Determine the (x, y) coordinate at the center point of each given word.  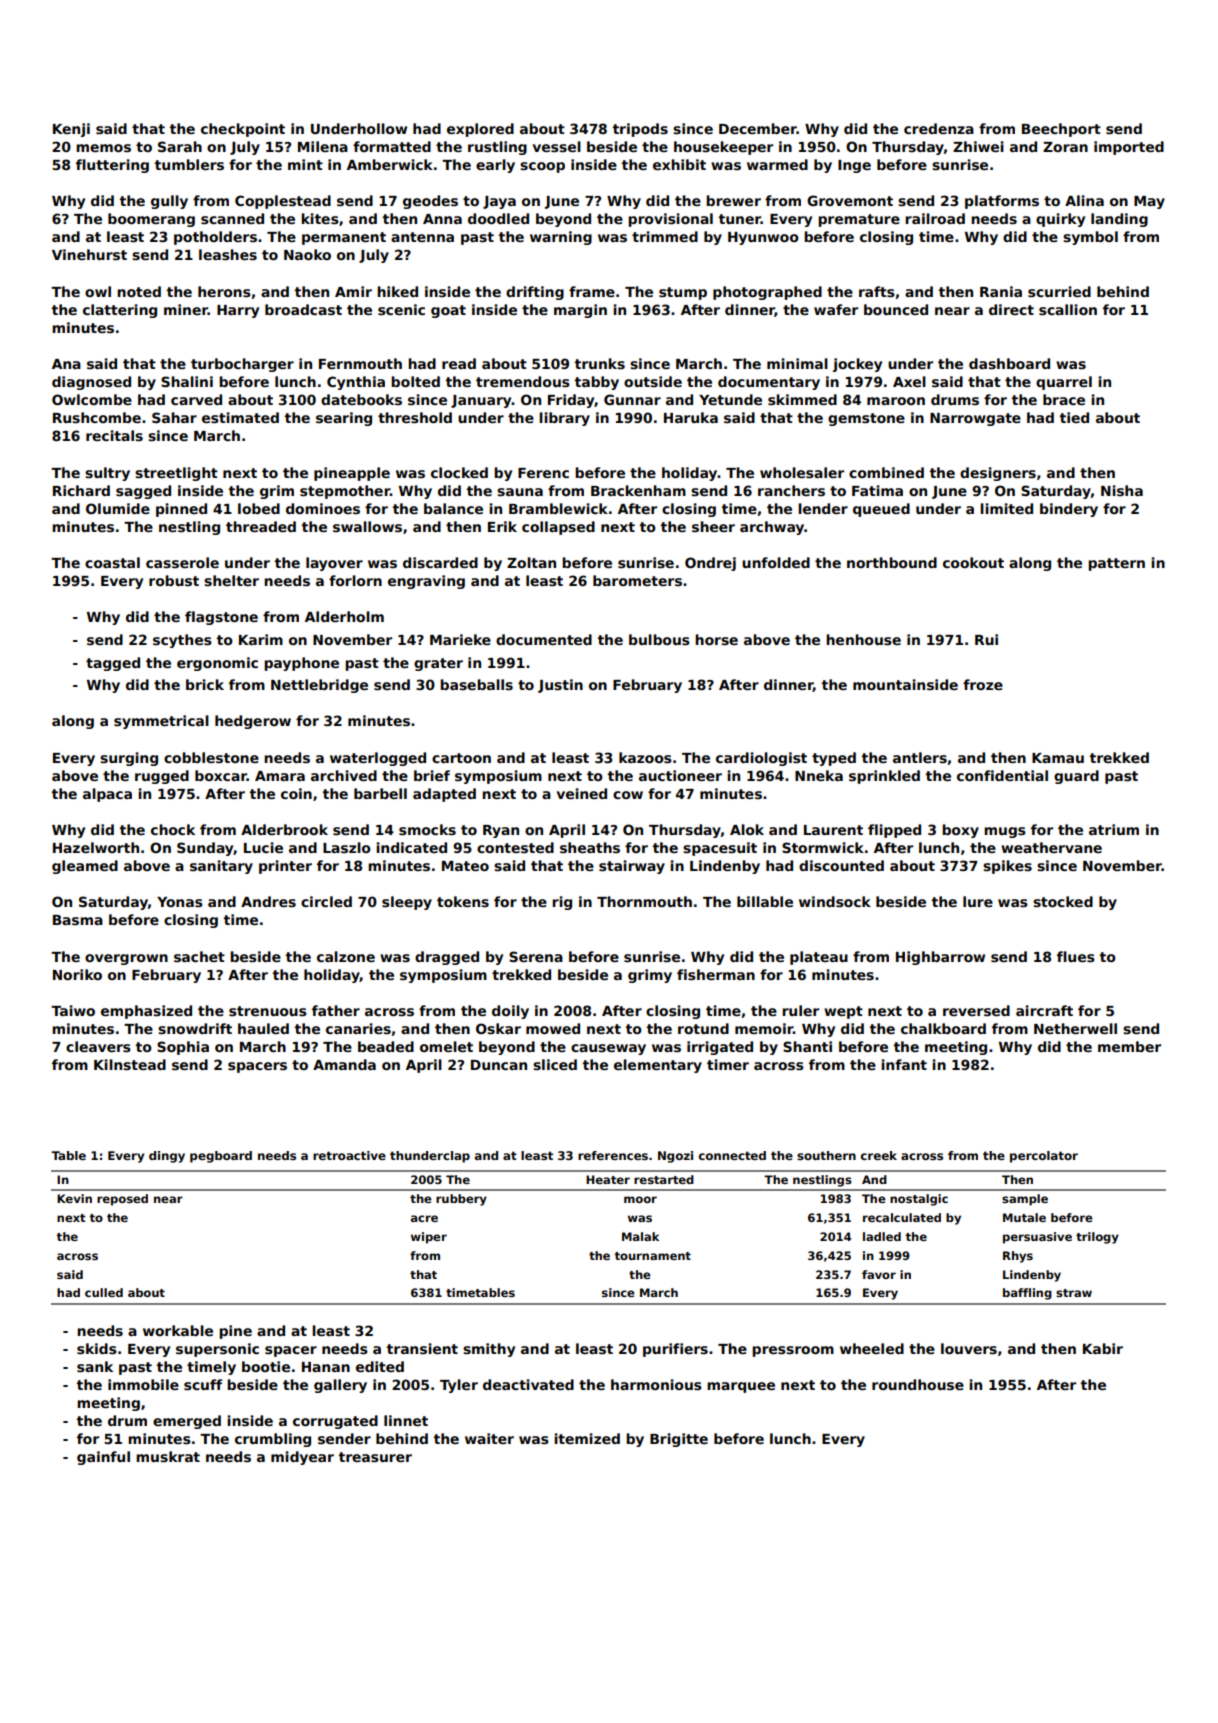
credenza (939, 128)
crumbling (273, 1440)
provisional (670, 220)
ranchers (791, 490)
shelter (231, 580)
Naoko (307, 254)
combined (886, 472)
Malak (640, 1236)
